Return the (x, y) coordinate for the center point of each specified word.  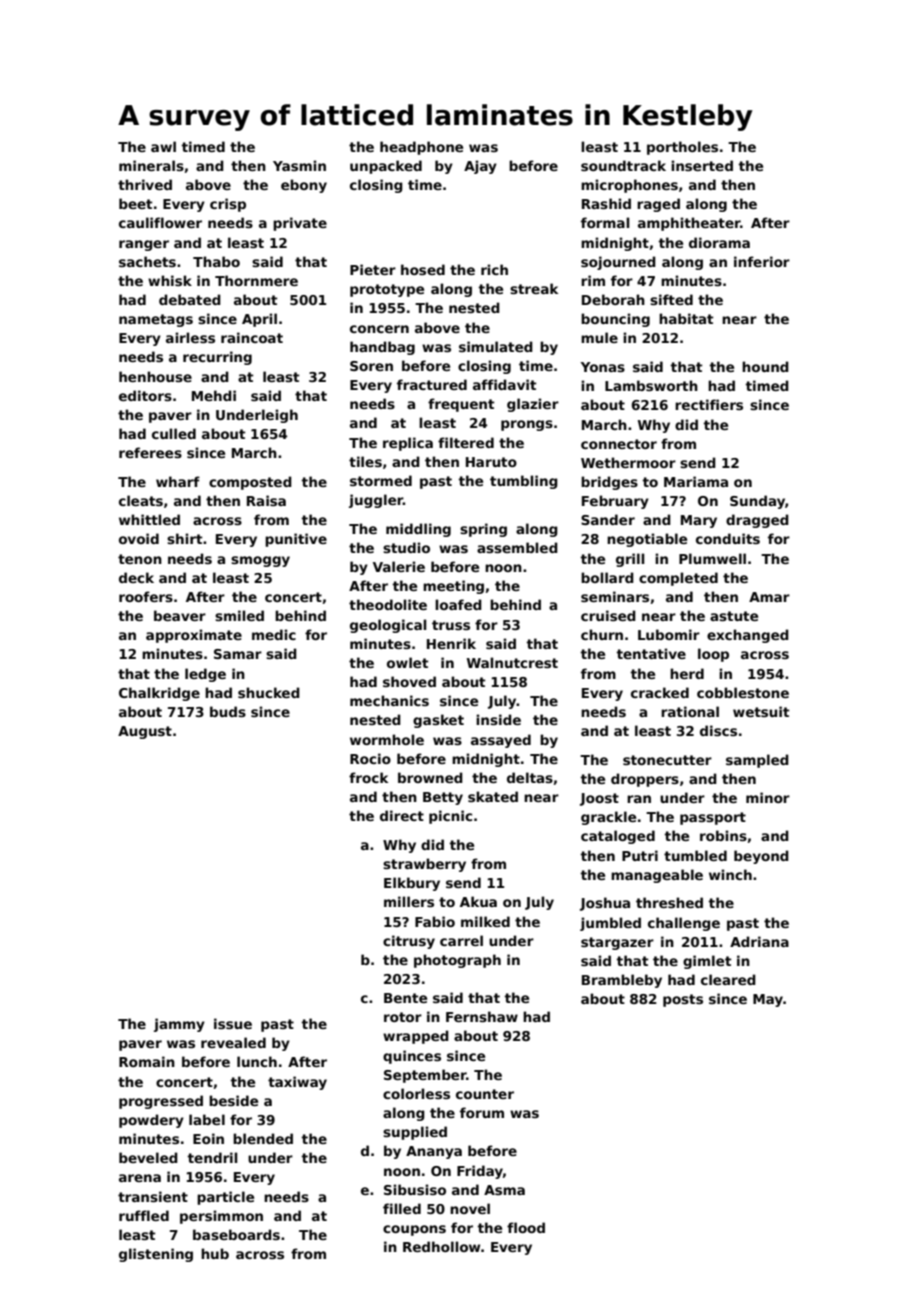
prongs (527, 425)
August (145, 732)
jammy (179, 1025)
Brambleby (622, 981)
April (259, 320)
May (768, 1000)
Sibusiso (415, 1189)
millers (409, 901)
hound (765, 366)
